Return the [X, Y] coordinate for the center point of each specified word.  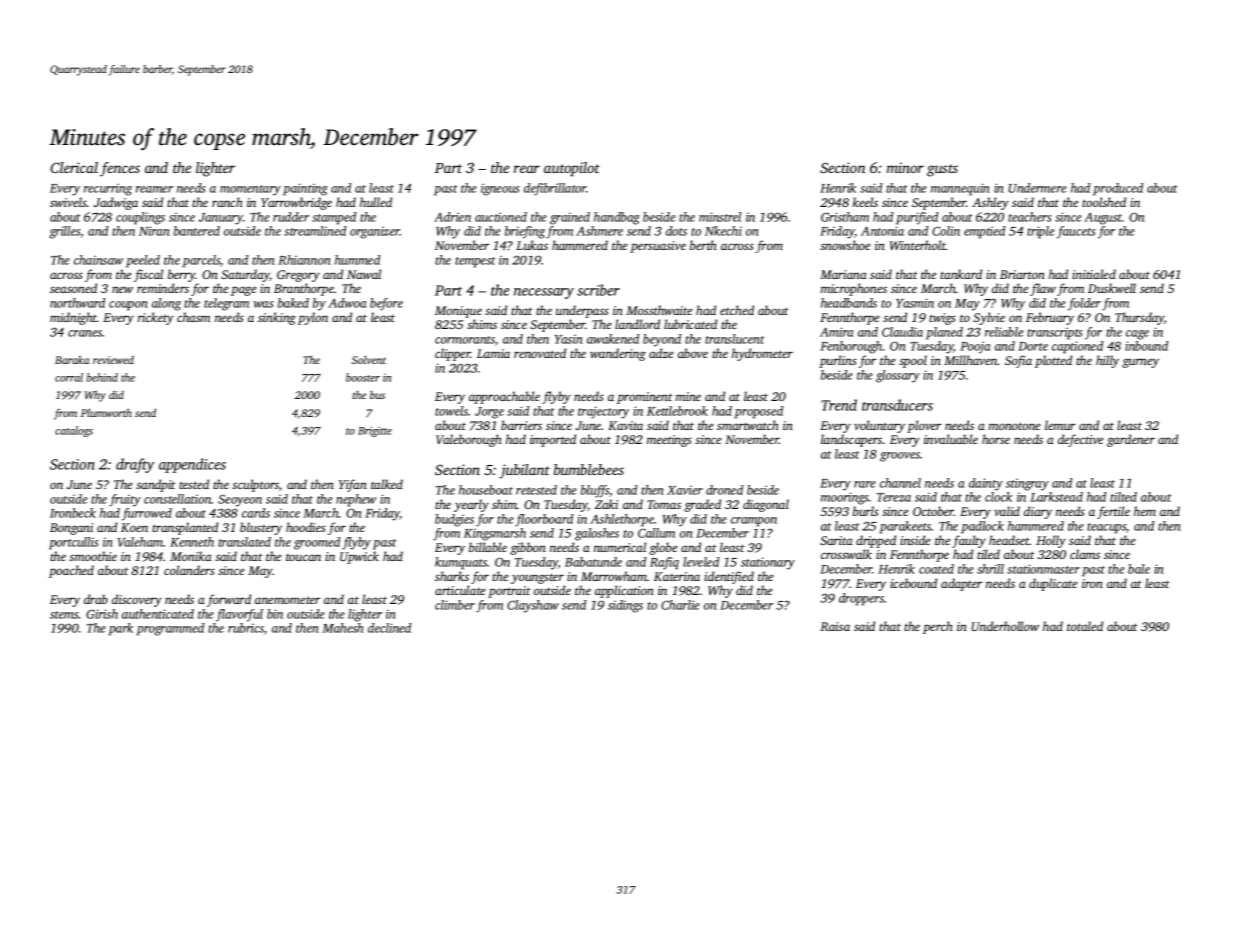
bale [1139, 569]
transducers [897, 405]
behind [102, 377]
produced [1118, 189]
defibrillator [555, 189]
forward [229, 600]
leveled [701, 562]
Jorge [489, 413]
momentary [250, 190]
